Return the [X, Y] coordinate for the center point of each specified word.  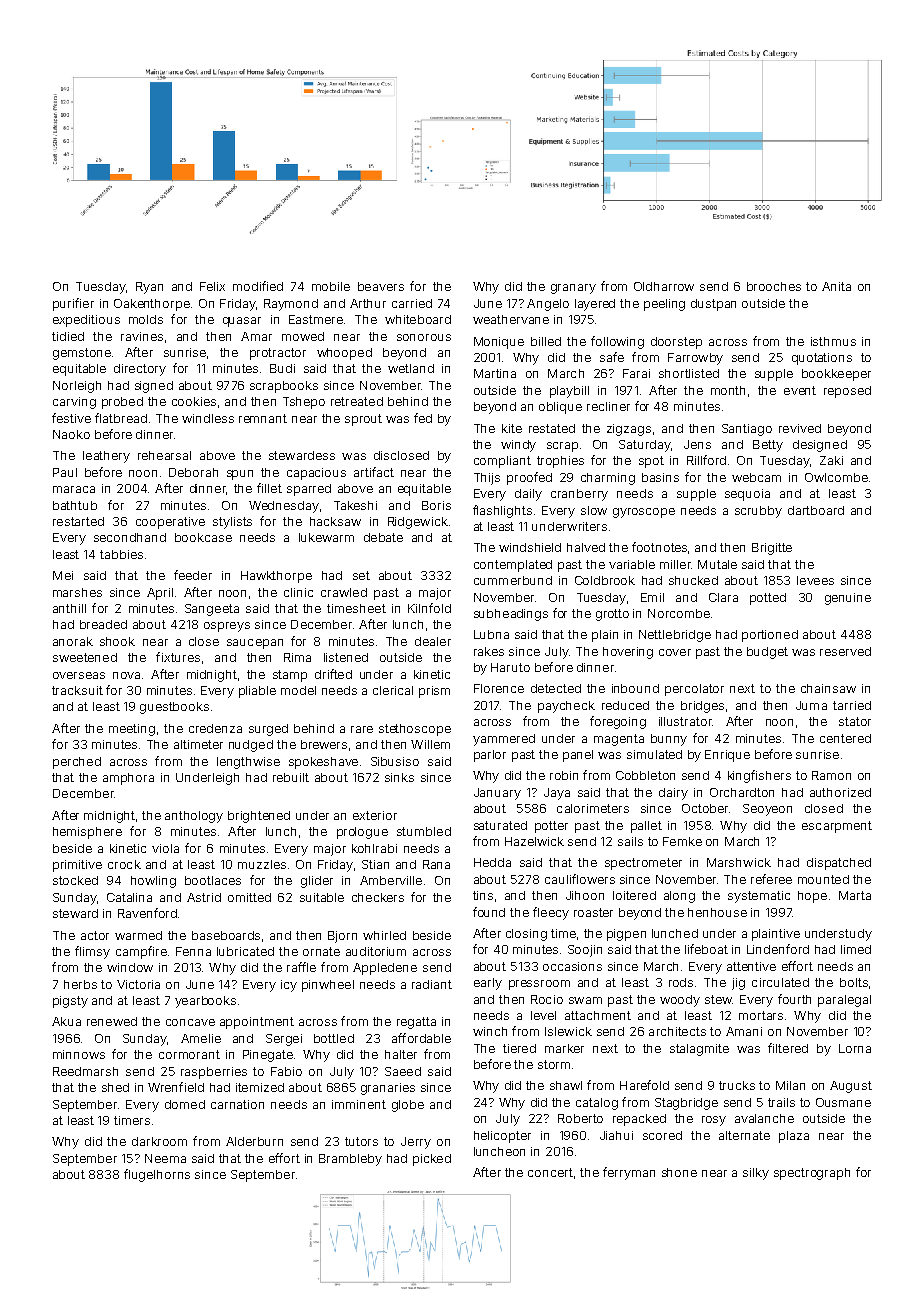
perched [77, 763]
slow [594, 510]
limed [856, 949]
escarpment [837, 827]
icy [289, 986]
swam [585, 1000]
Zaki [831, 460]
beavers [381, 286]
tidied [68, 336]
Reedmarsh [85, 1071]
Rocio [547, 999]
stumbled [424, 831]
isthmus [833, 341]
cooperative [170, 523]
